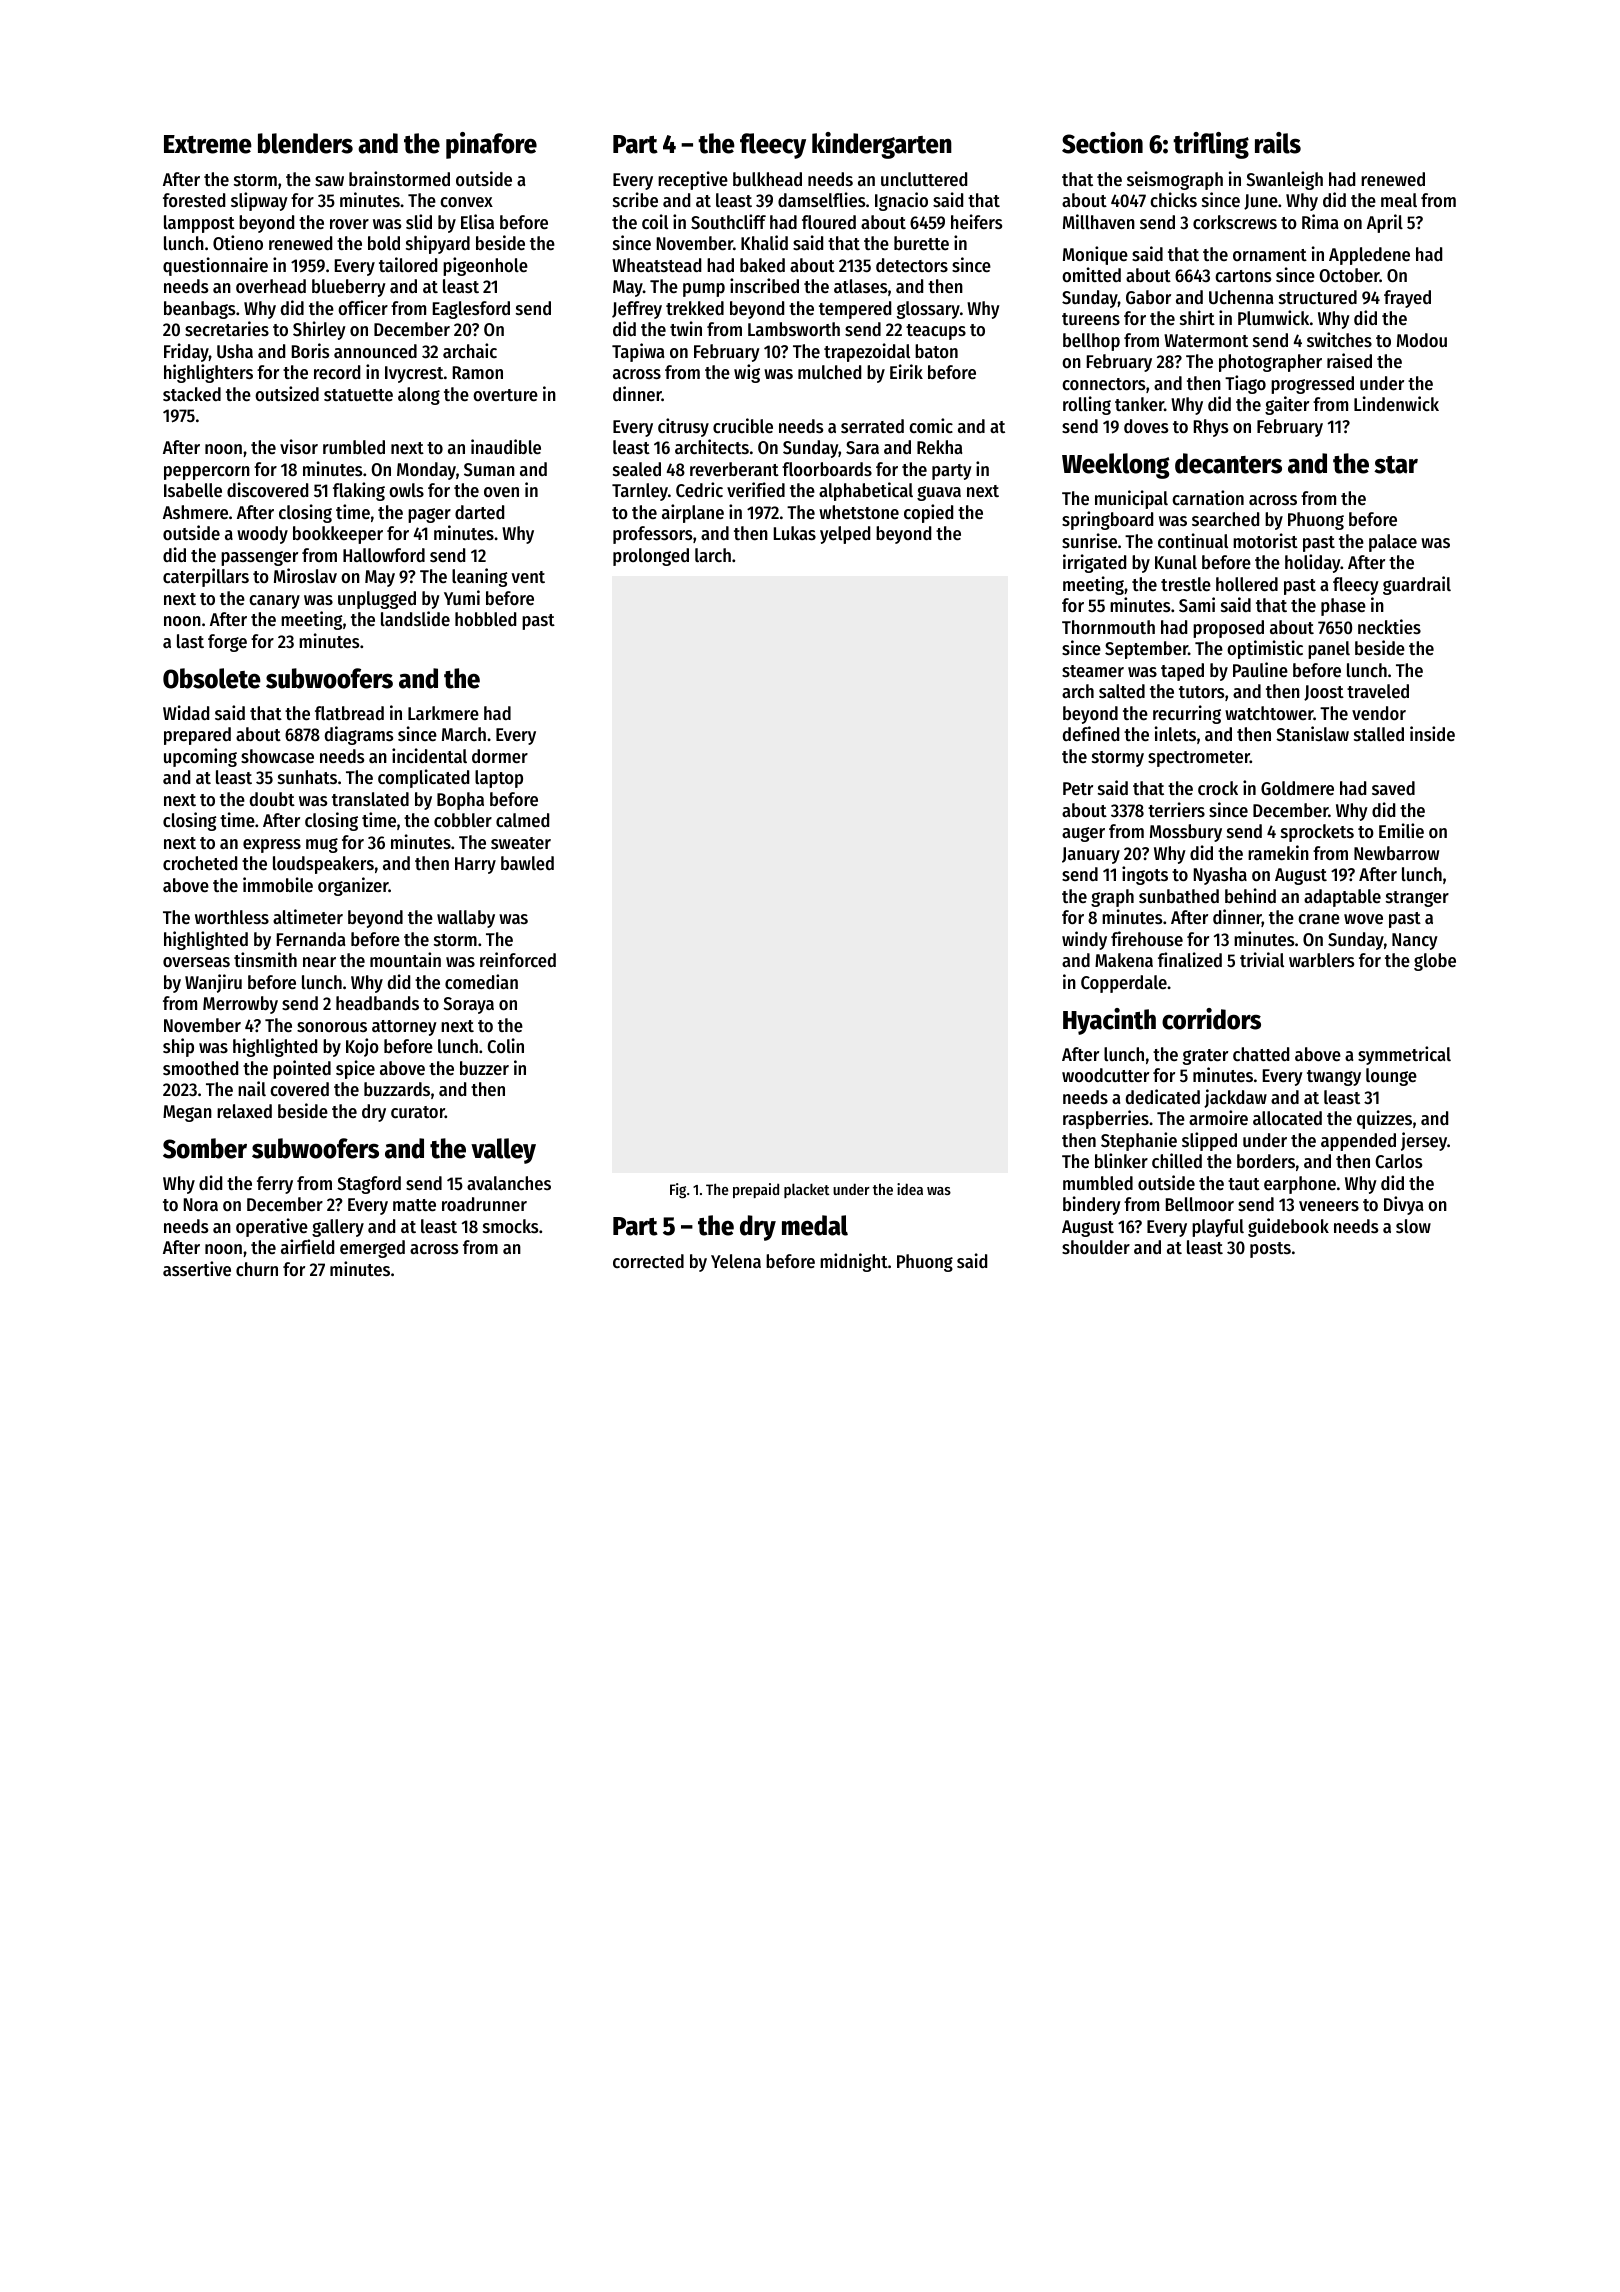 The image size is (1620, 2292). I want to click on Lukas, so click(795, 533).
